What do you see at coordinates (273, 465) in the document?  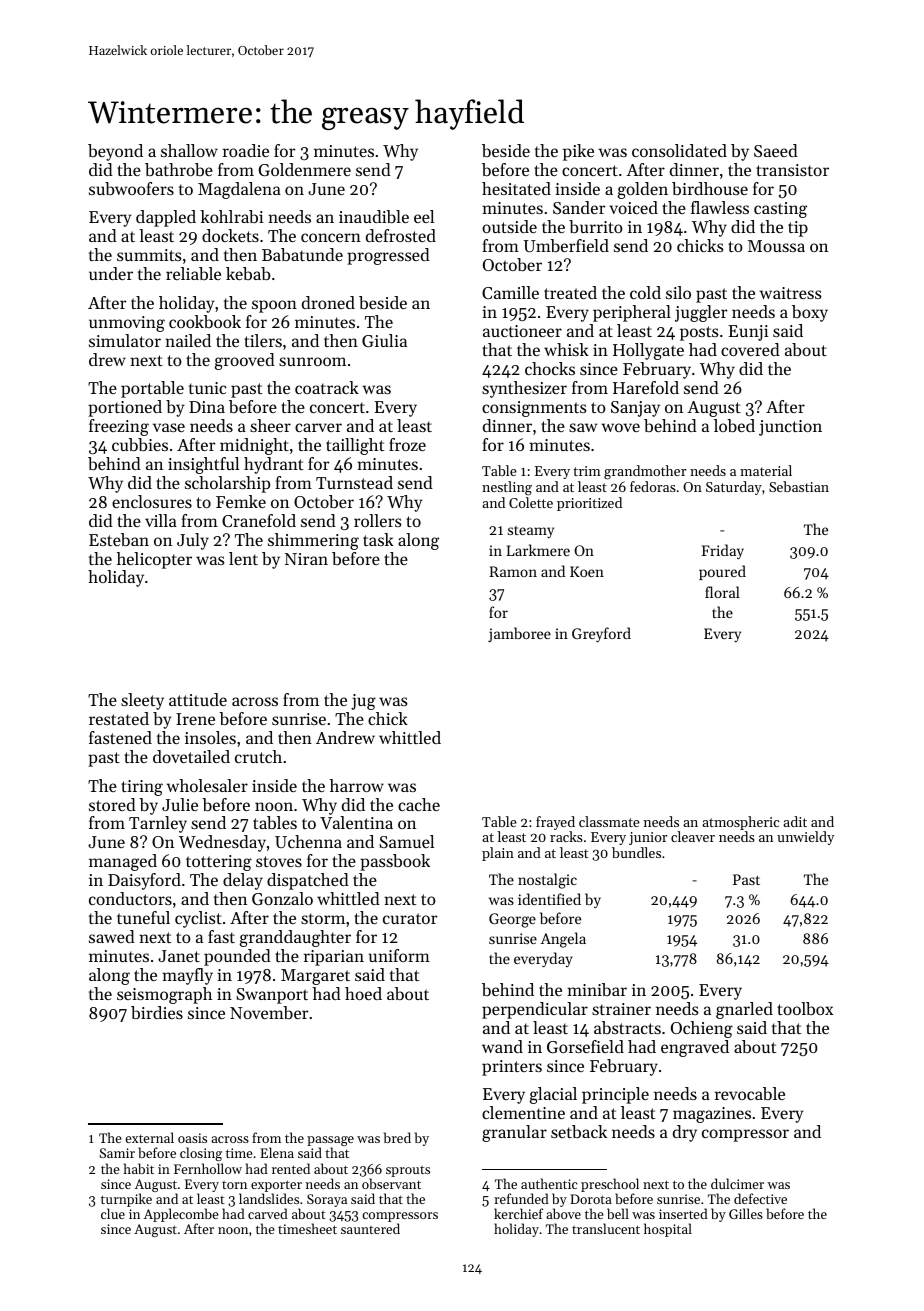 I see `hydrant` at bounding box center [273, 465].
